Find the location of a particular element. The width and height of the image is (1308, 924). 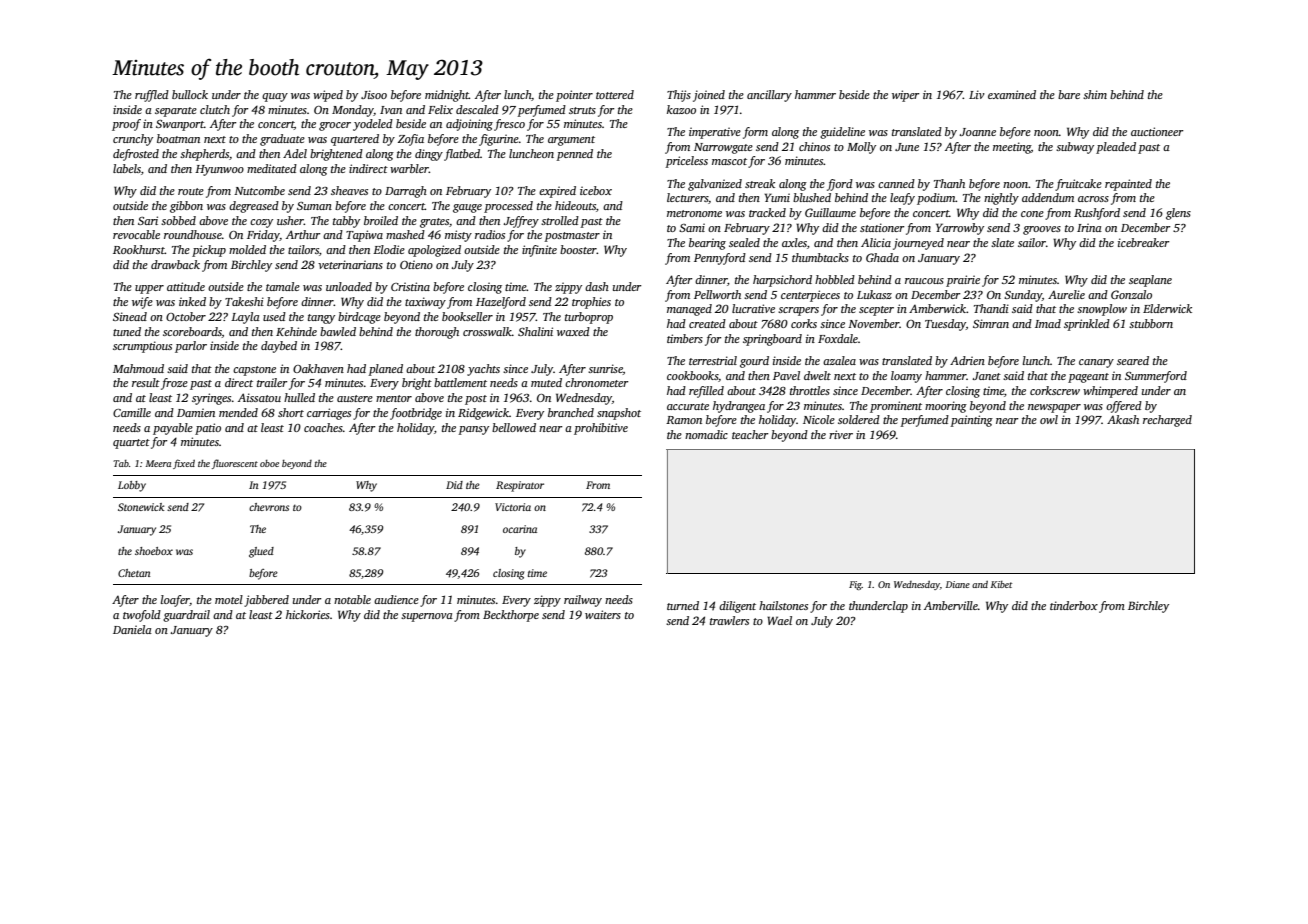

Respirator is located at coordinates (520, 486).
